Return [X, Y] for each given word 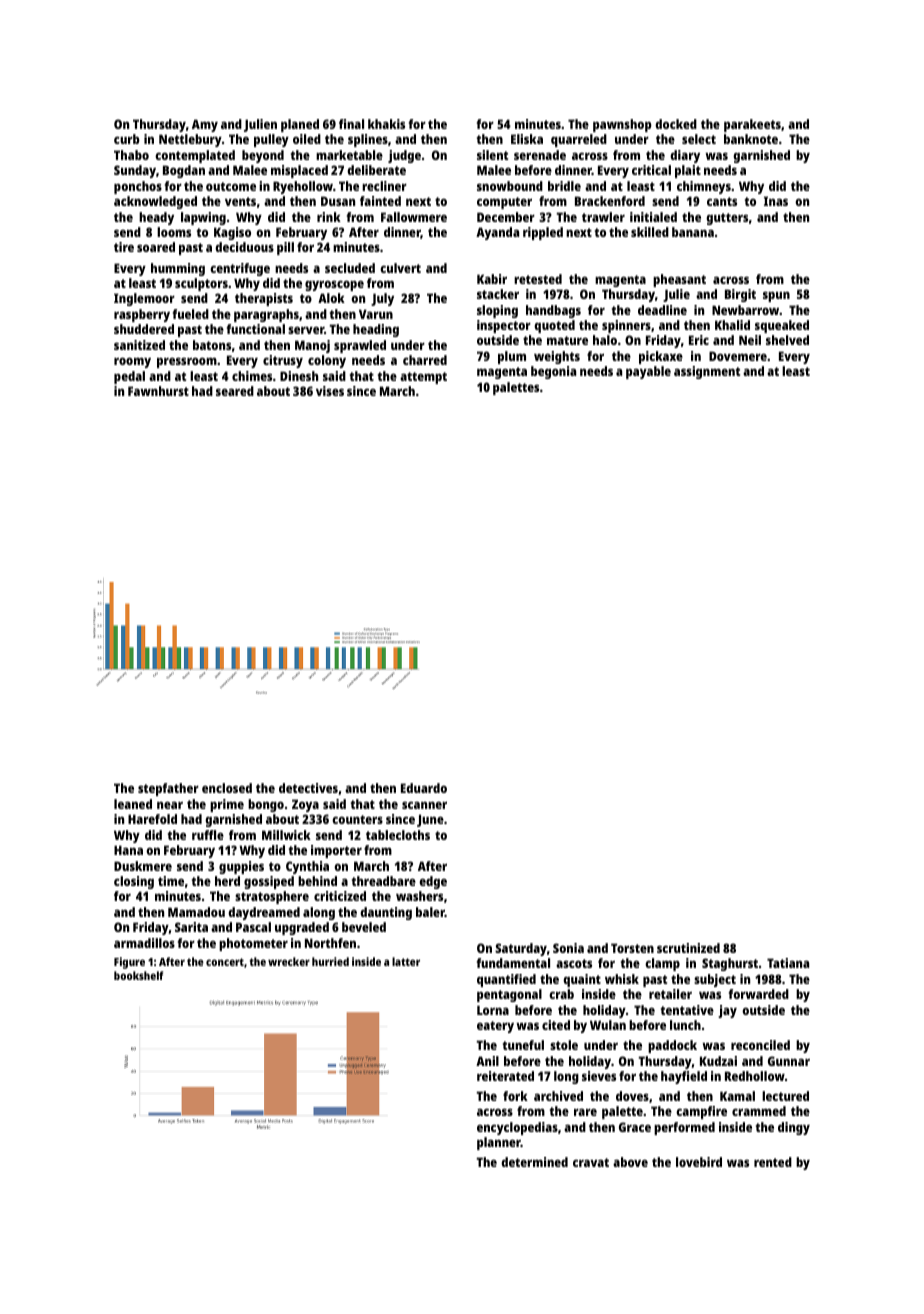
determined [534, 1162]
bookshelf [138, 975]
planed [300, 125]
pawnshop [622, 125]
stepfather [168, 789]
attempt [423, 378]
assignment [707, 372]
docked [676, 124]
